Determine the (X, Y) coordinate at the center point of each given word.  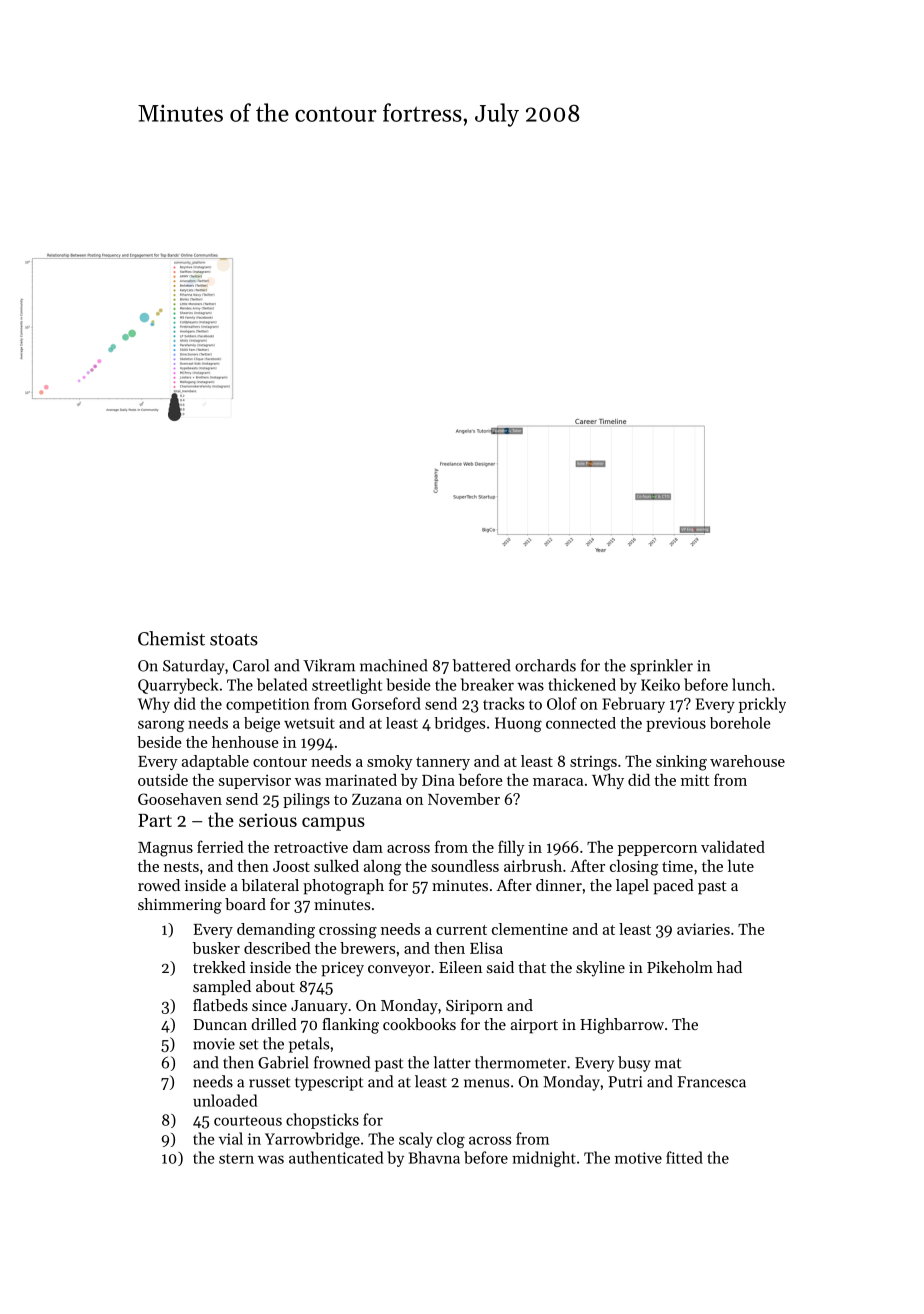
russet (270, 1082)
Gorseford (386, 703)
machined (394, 665)
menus (486, 1083)
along (382, 868)
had (729, 967)
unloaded (225, 1100)
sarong (161, 726)
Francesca (711, 1082)
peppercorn (657, 850)
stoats (234, 639)
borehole (740, 723)
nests (181, 867)
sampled (222, 988)
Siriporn (474, 1007)
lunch (751, 684)
